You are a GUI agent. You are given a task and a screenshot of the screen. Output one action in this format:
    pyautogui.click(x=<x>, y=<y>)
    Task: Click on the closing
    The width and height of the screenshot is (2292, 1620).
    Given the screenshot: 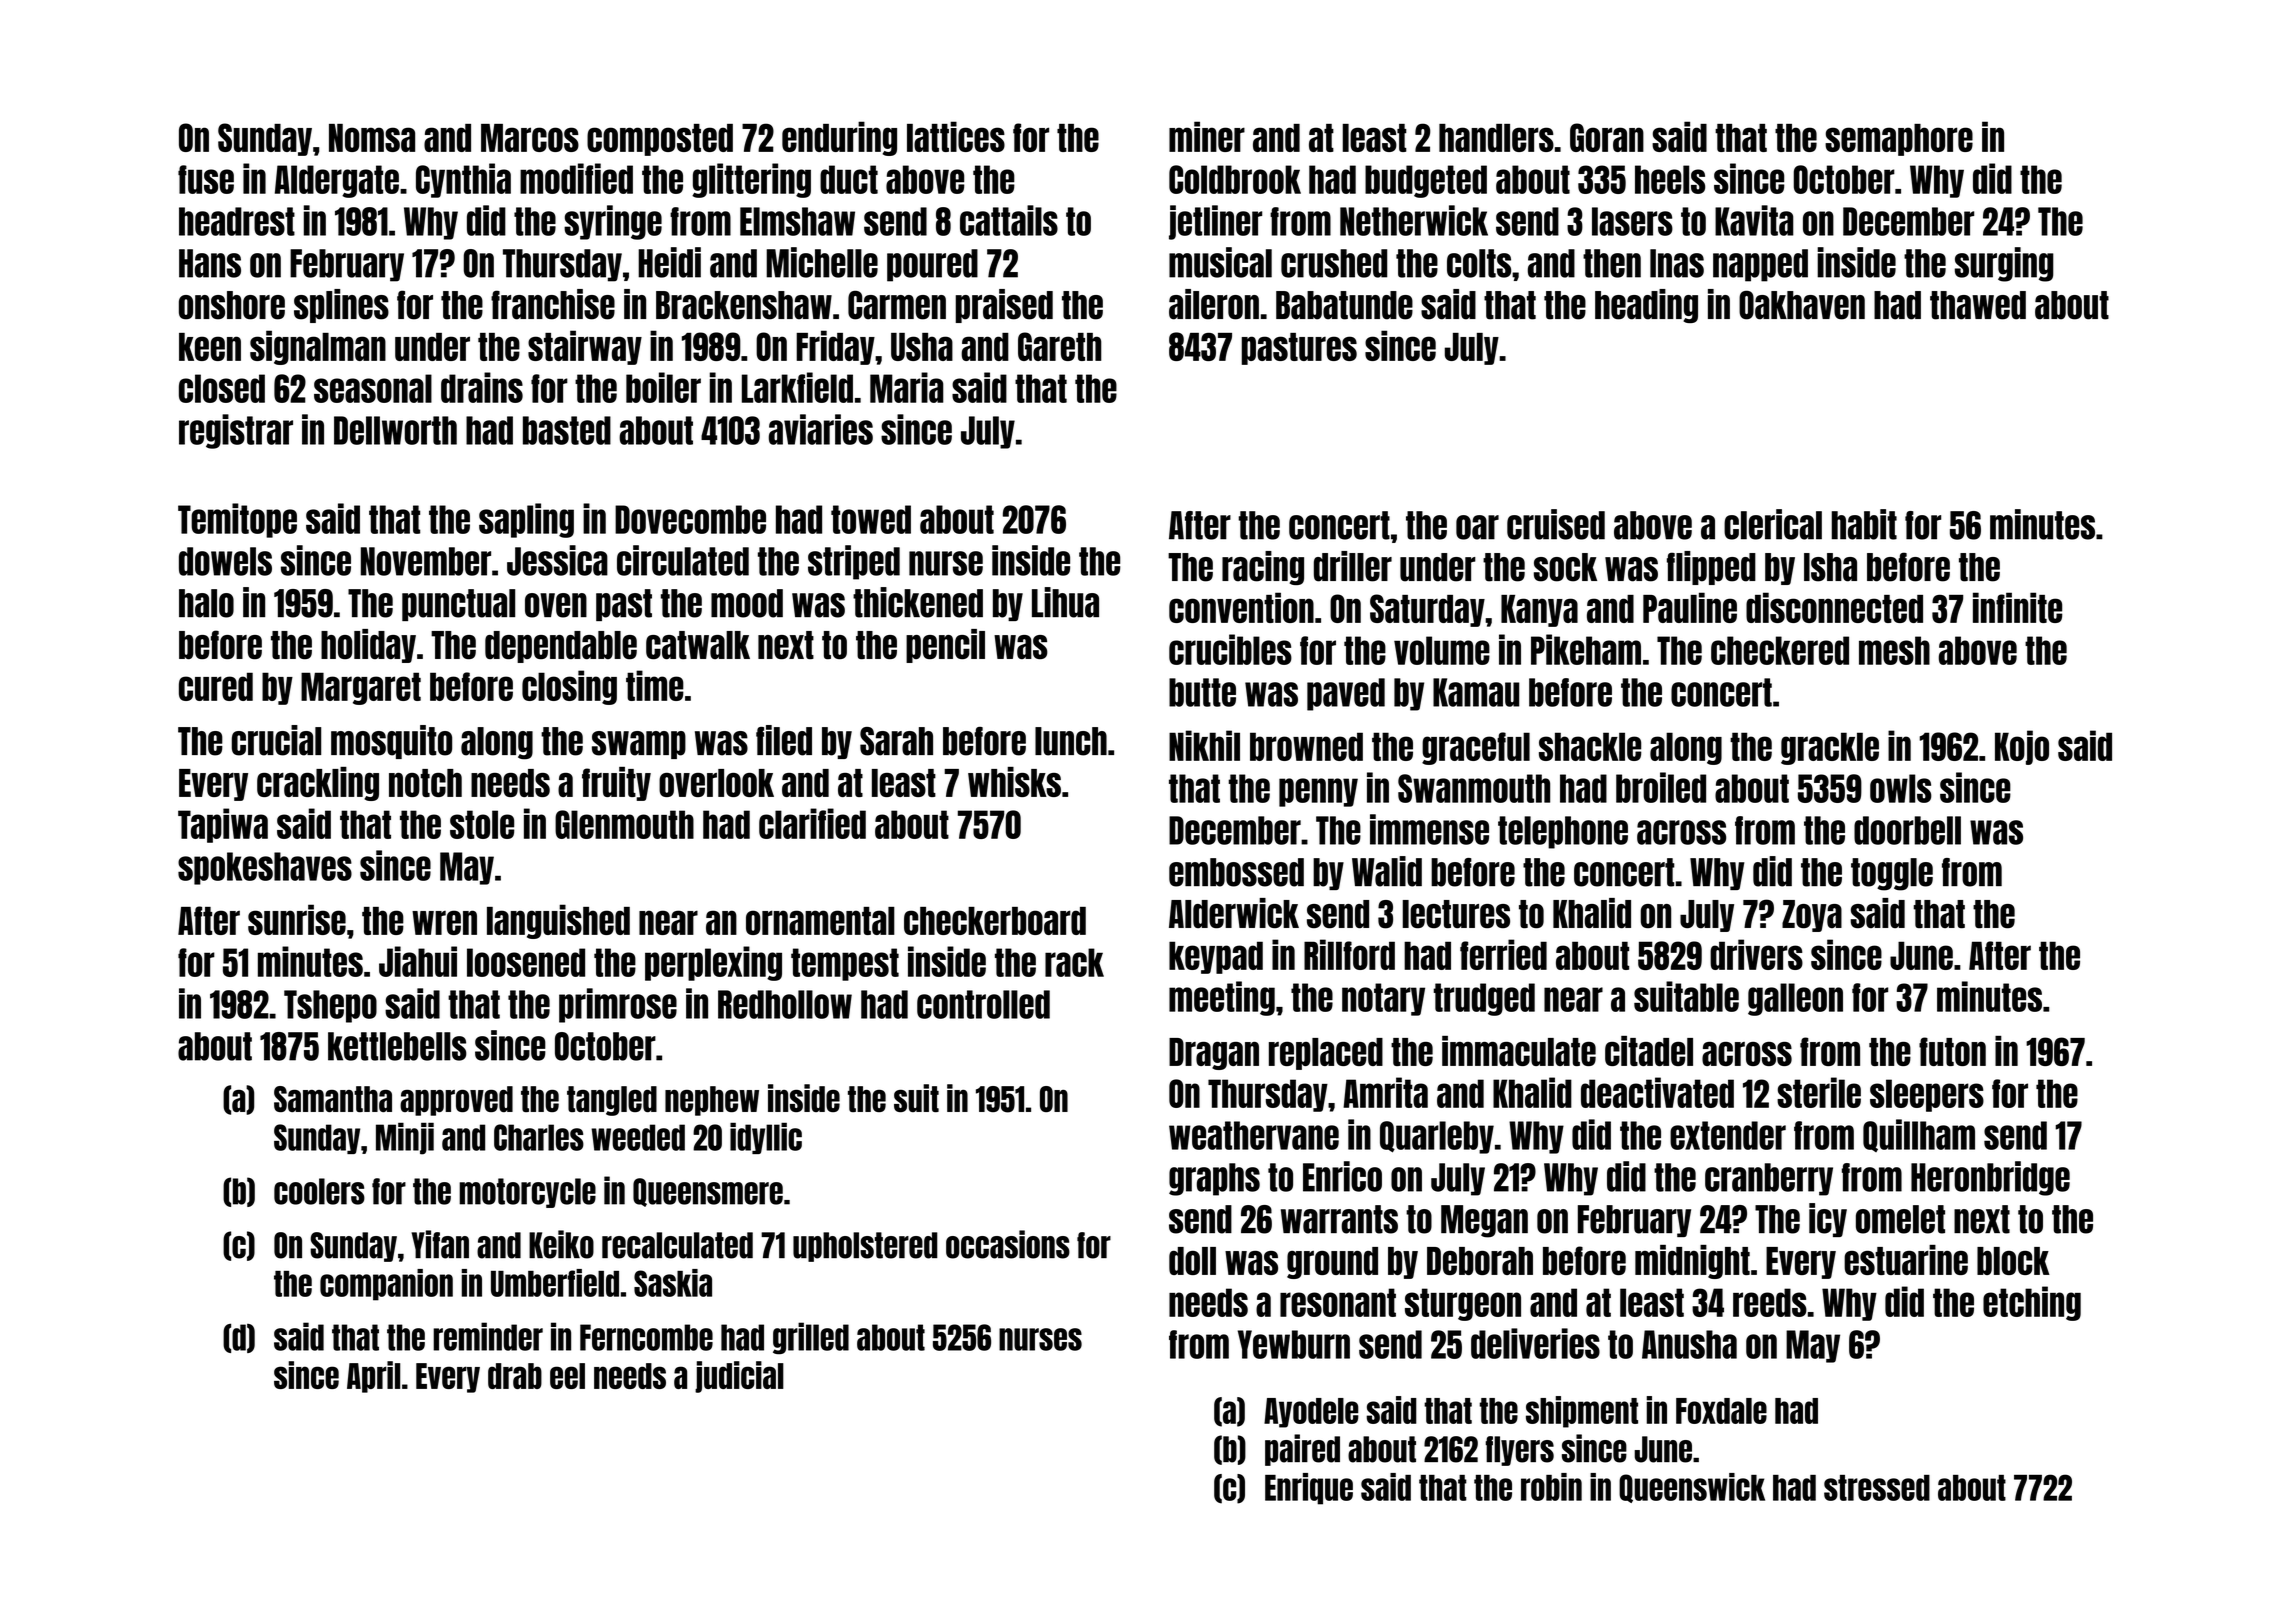 What is the action you would take?
    pyautogui.click(x=569, y=687)
